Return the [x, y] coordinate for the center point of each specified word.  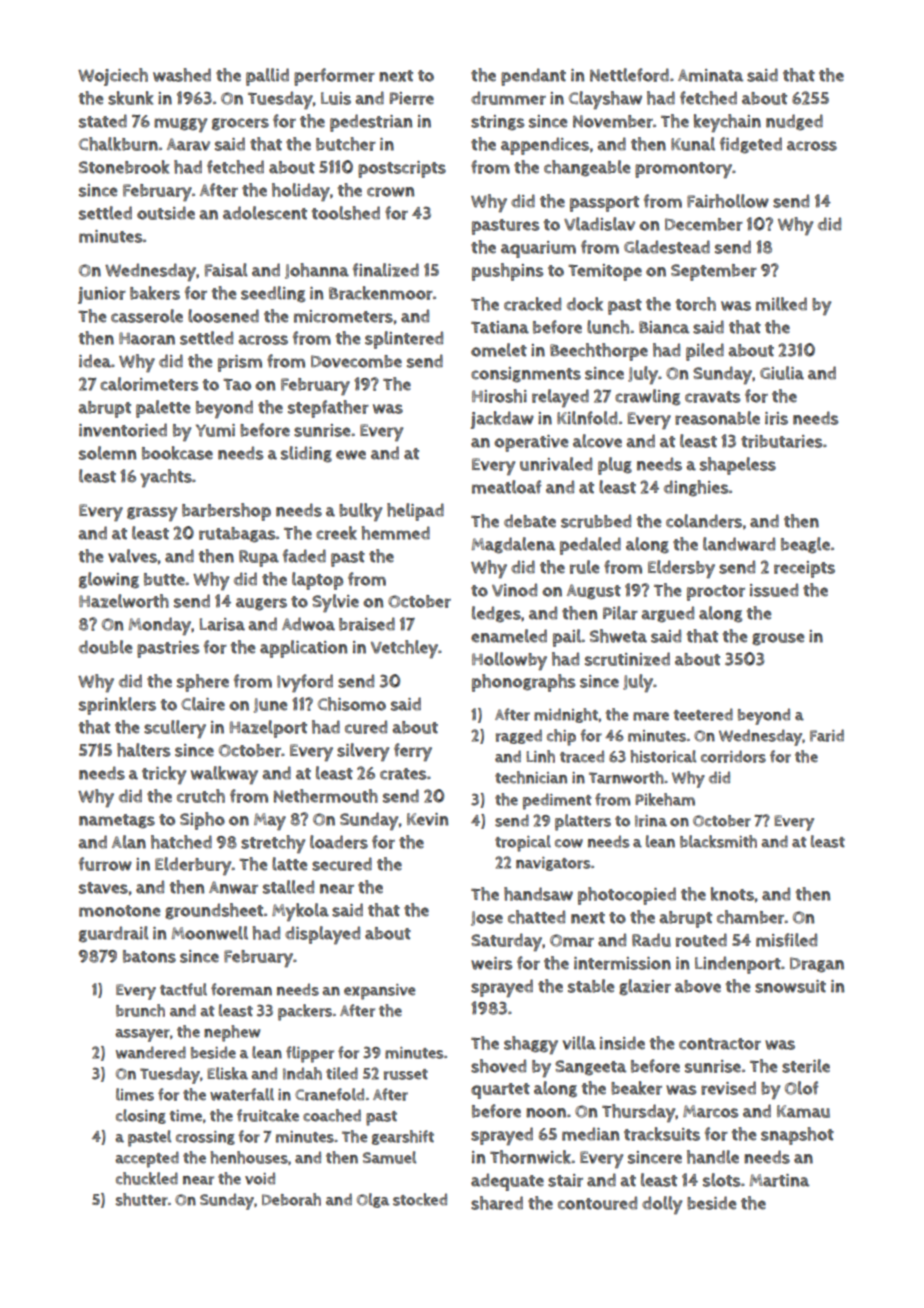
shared [497, 1203]
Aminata [710, 75]
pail [567, 638]
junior [102, 295]
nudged [794, 122]
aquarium [538, 249]
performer [334, 77]
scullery [175, 729]
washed [182, 75]
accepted [147, 1159]
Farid [827, 735]
